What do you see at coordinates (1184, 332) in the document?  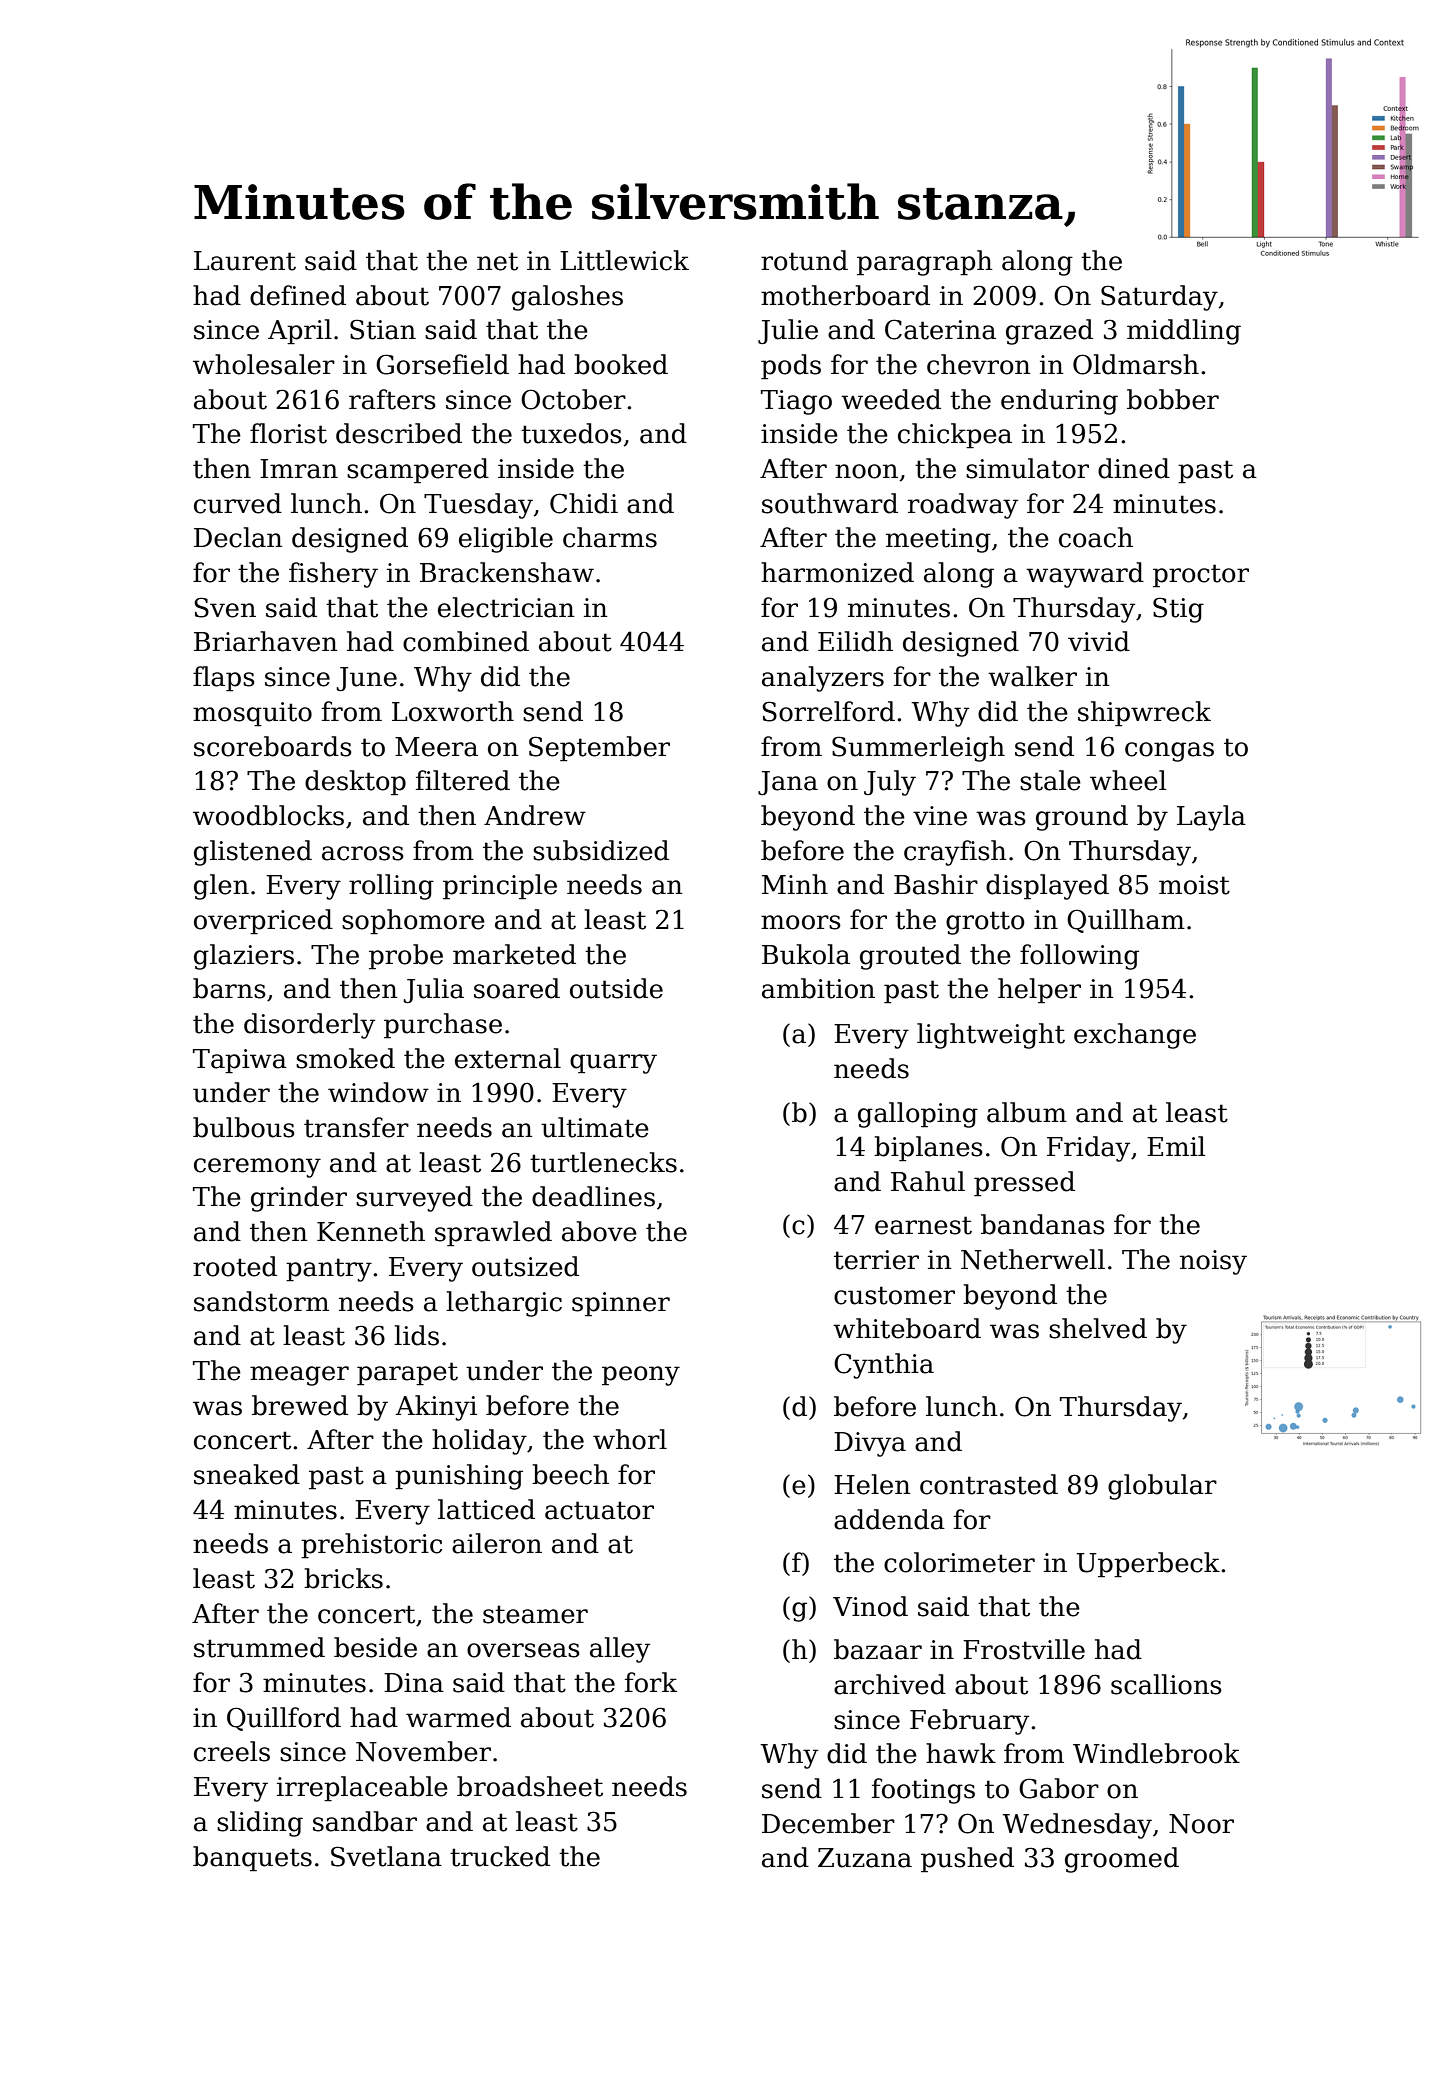 I see `middling` at bounding box center [1184, 332].
